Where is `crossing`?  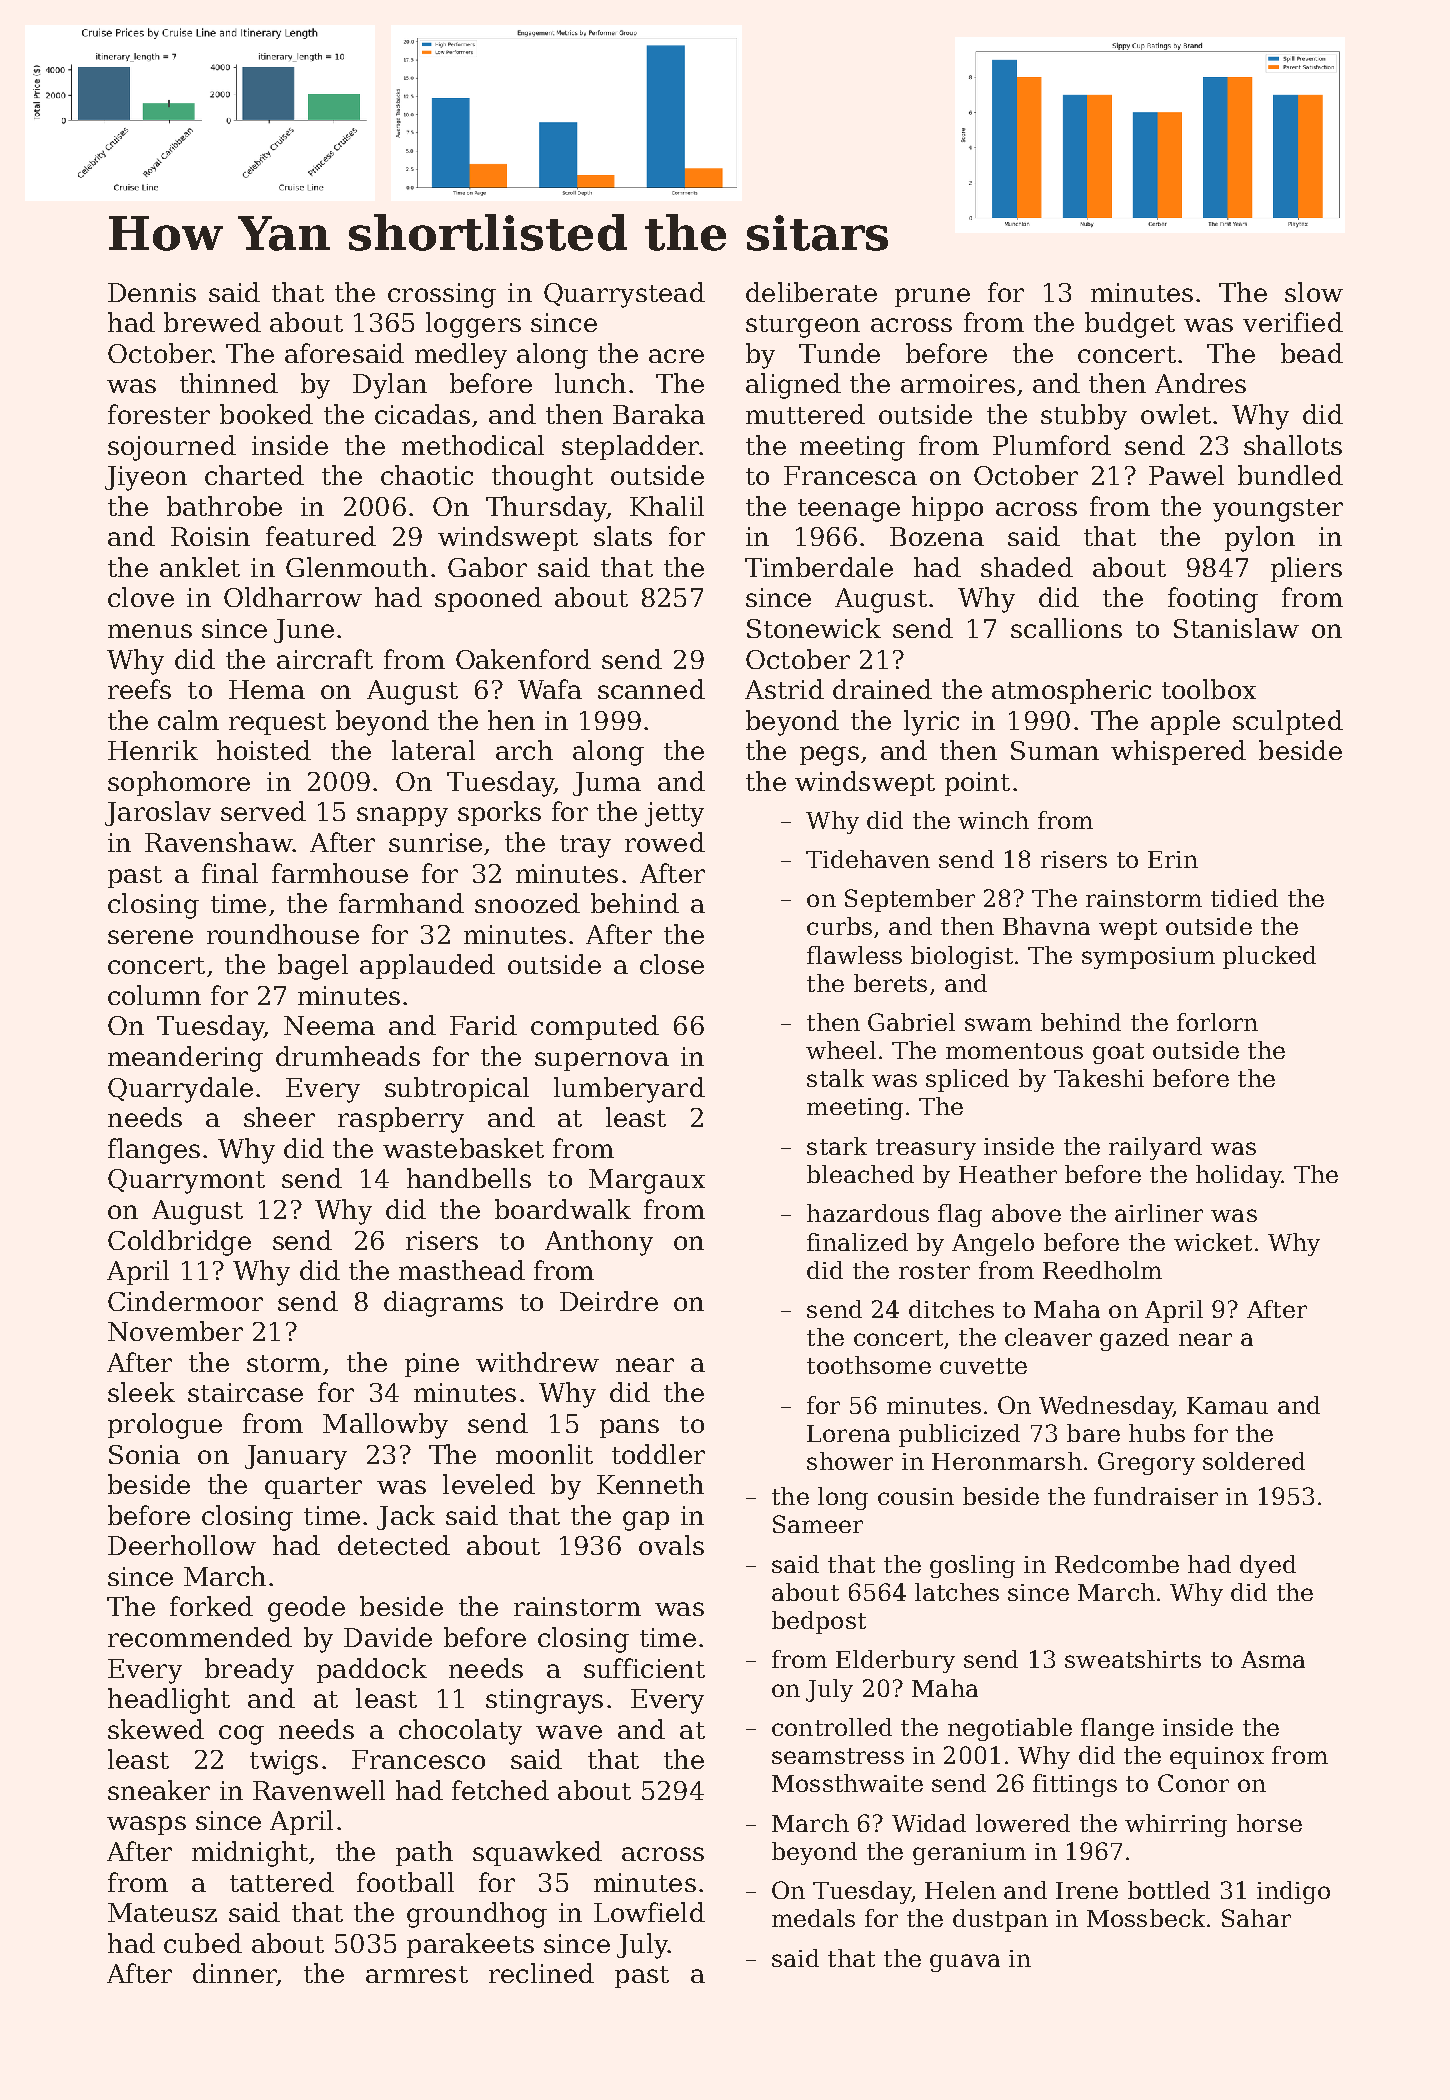 crossing is located at coordinates (442, 295).
